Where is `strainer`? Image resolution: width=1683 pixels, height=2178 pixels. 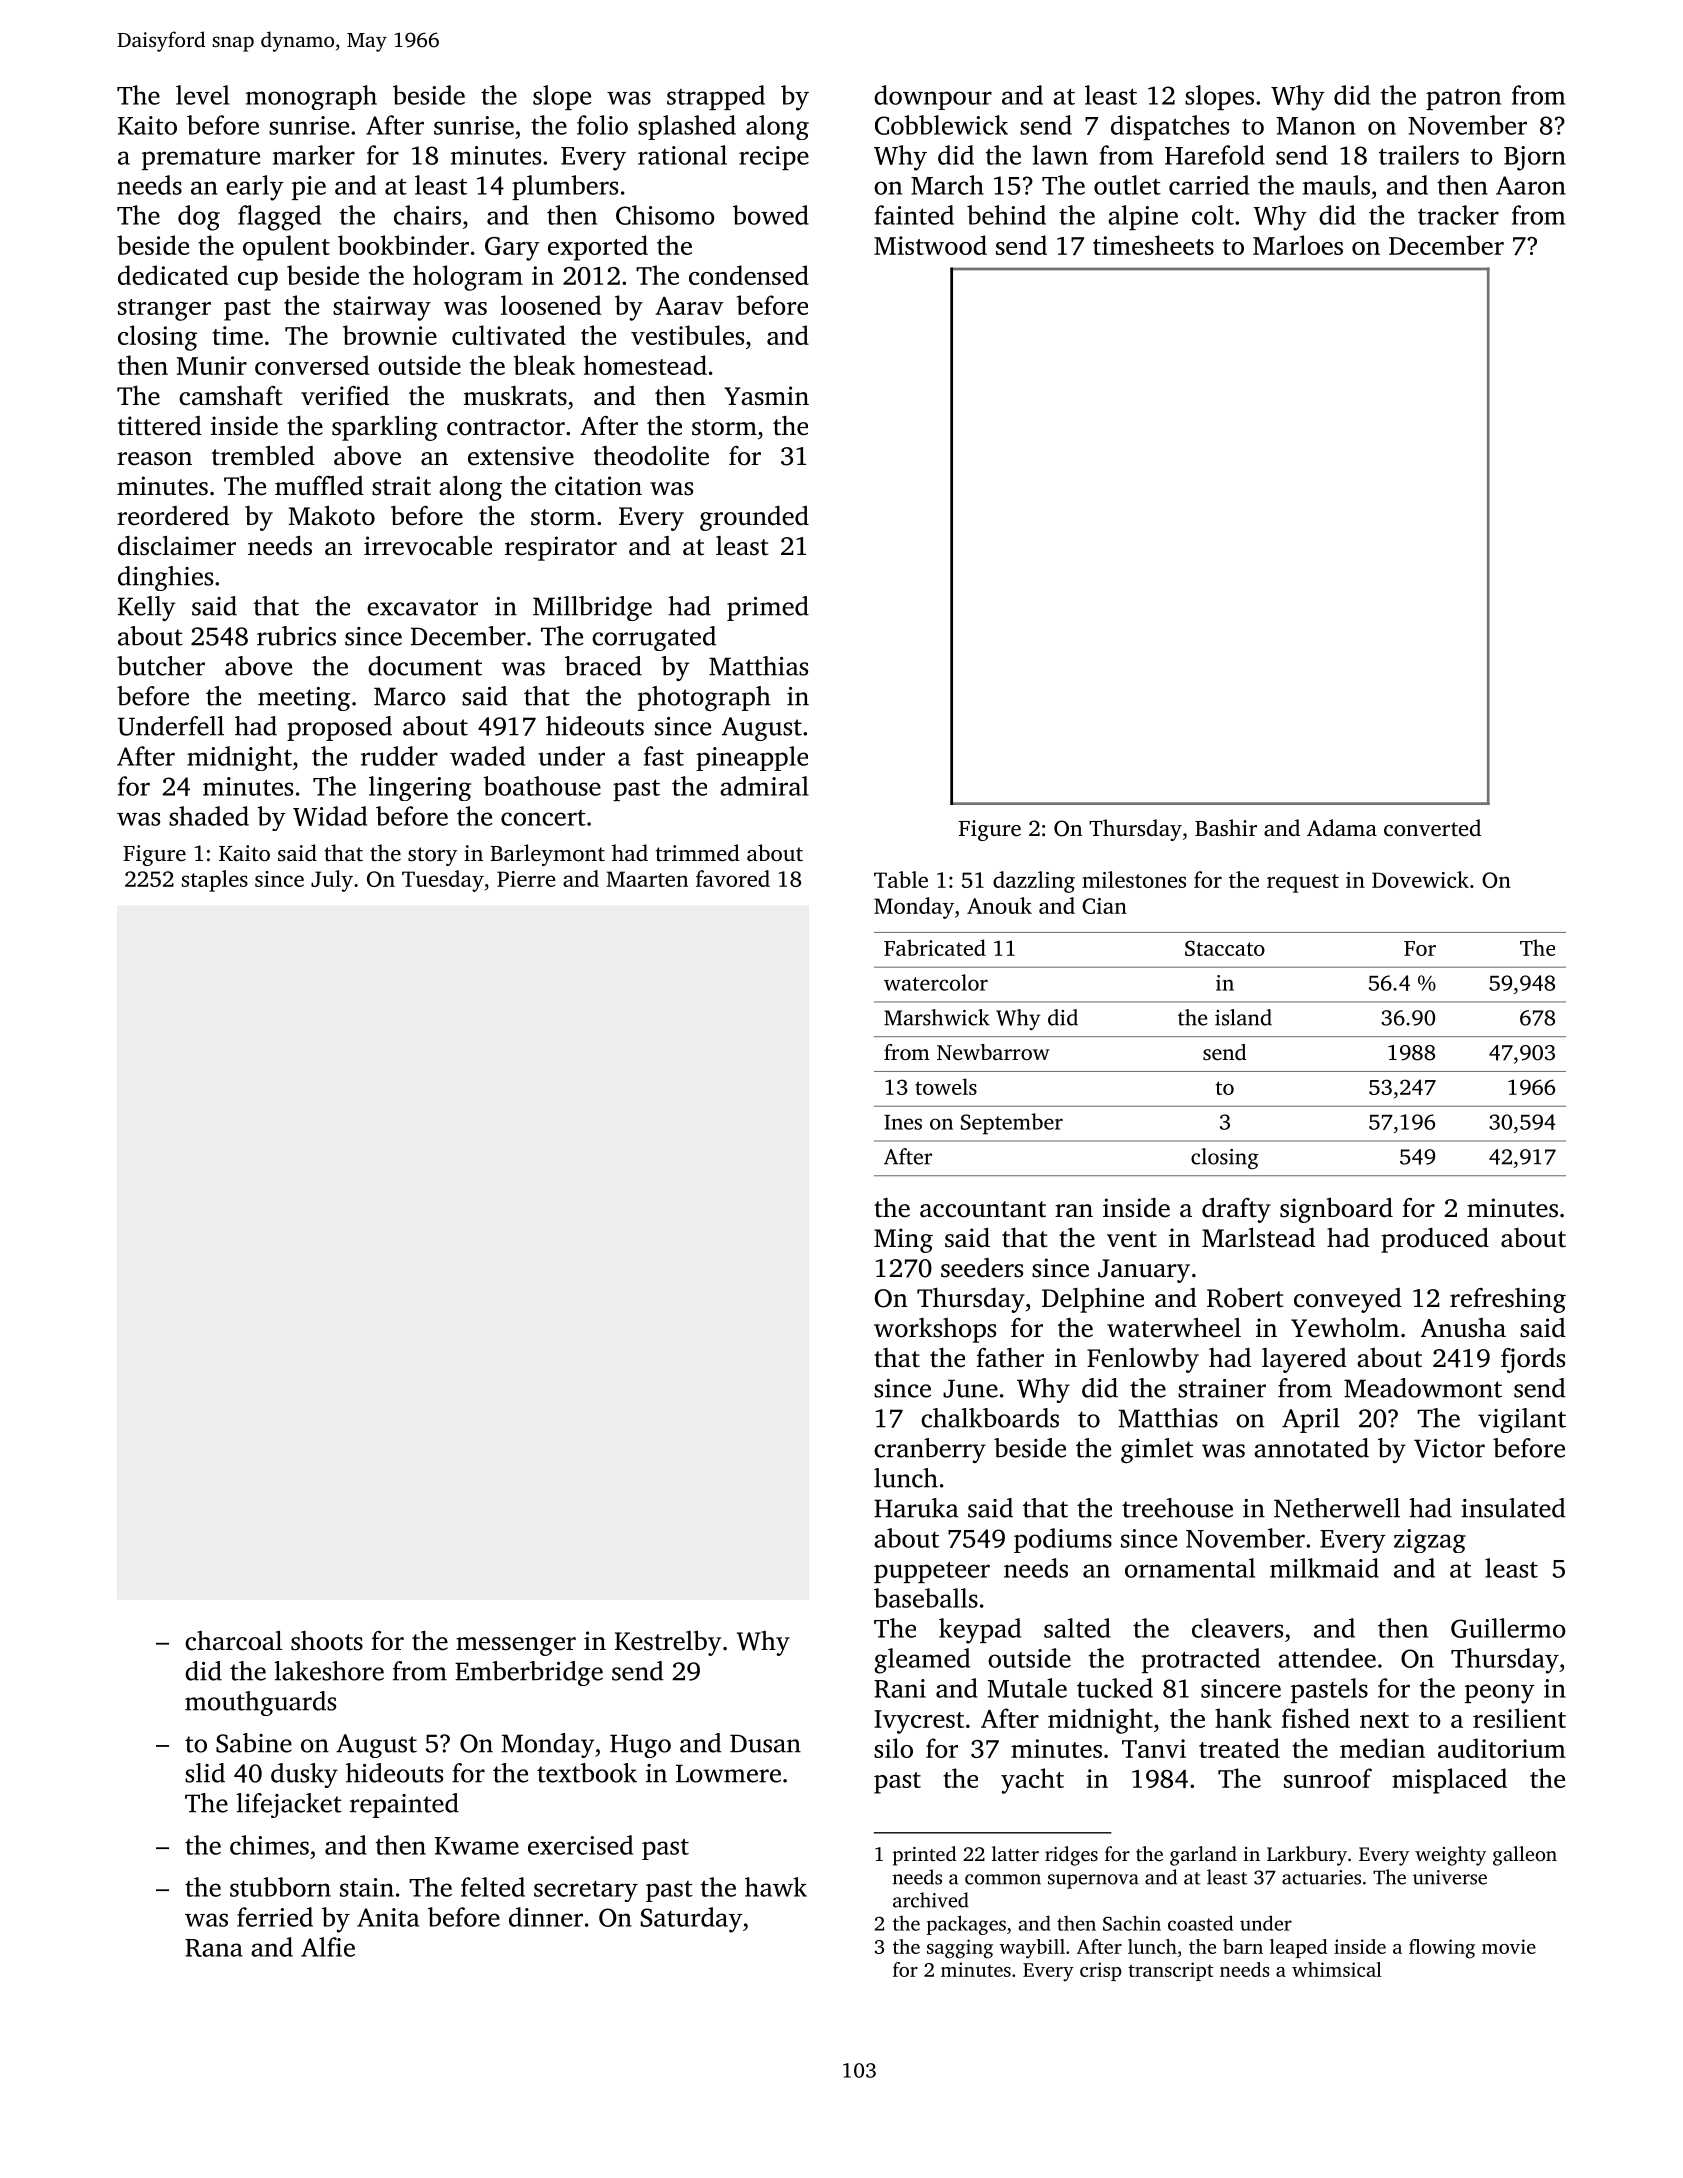 strainer is located at coordinates (1222, 1388).
